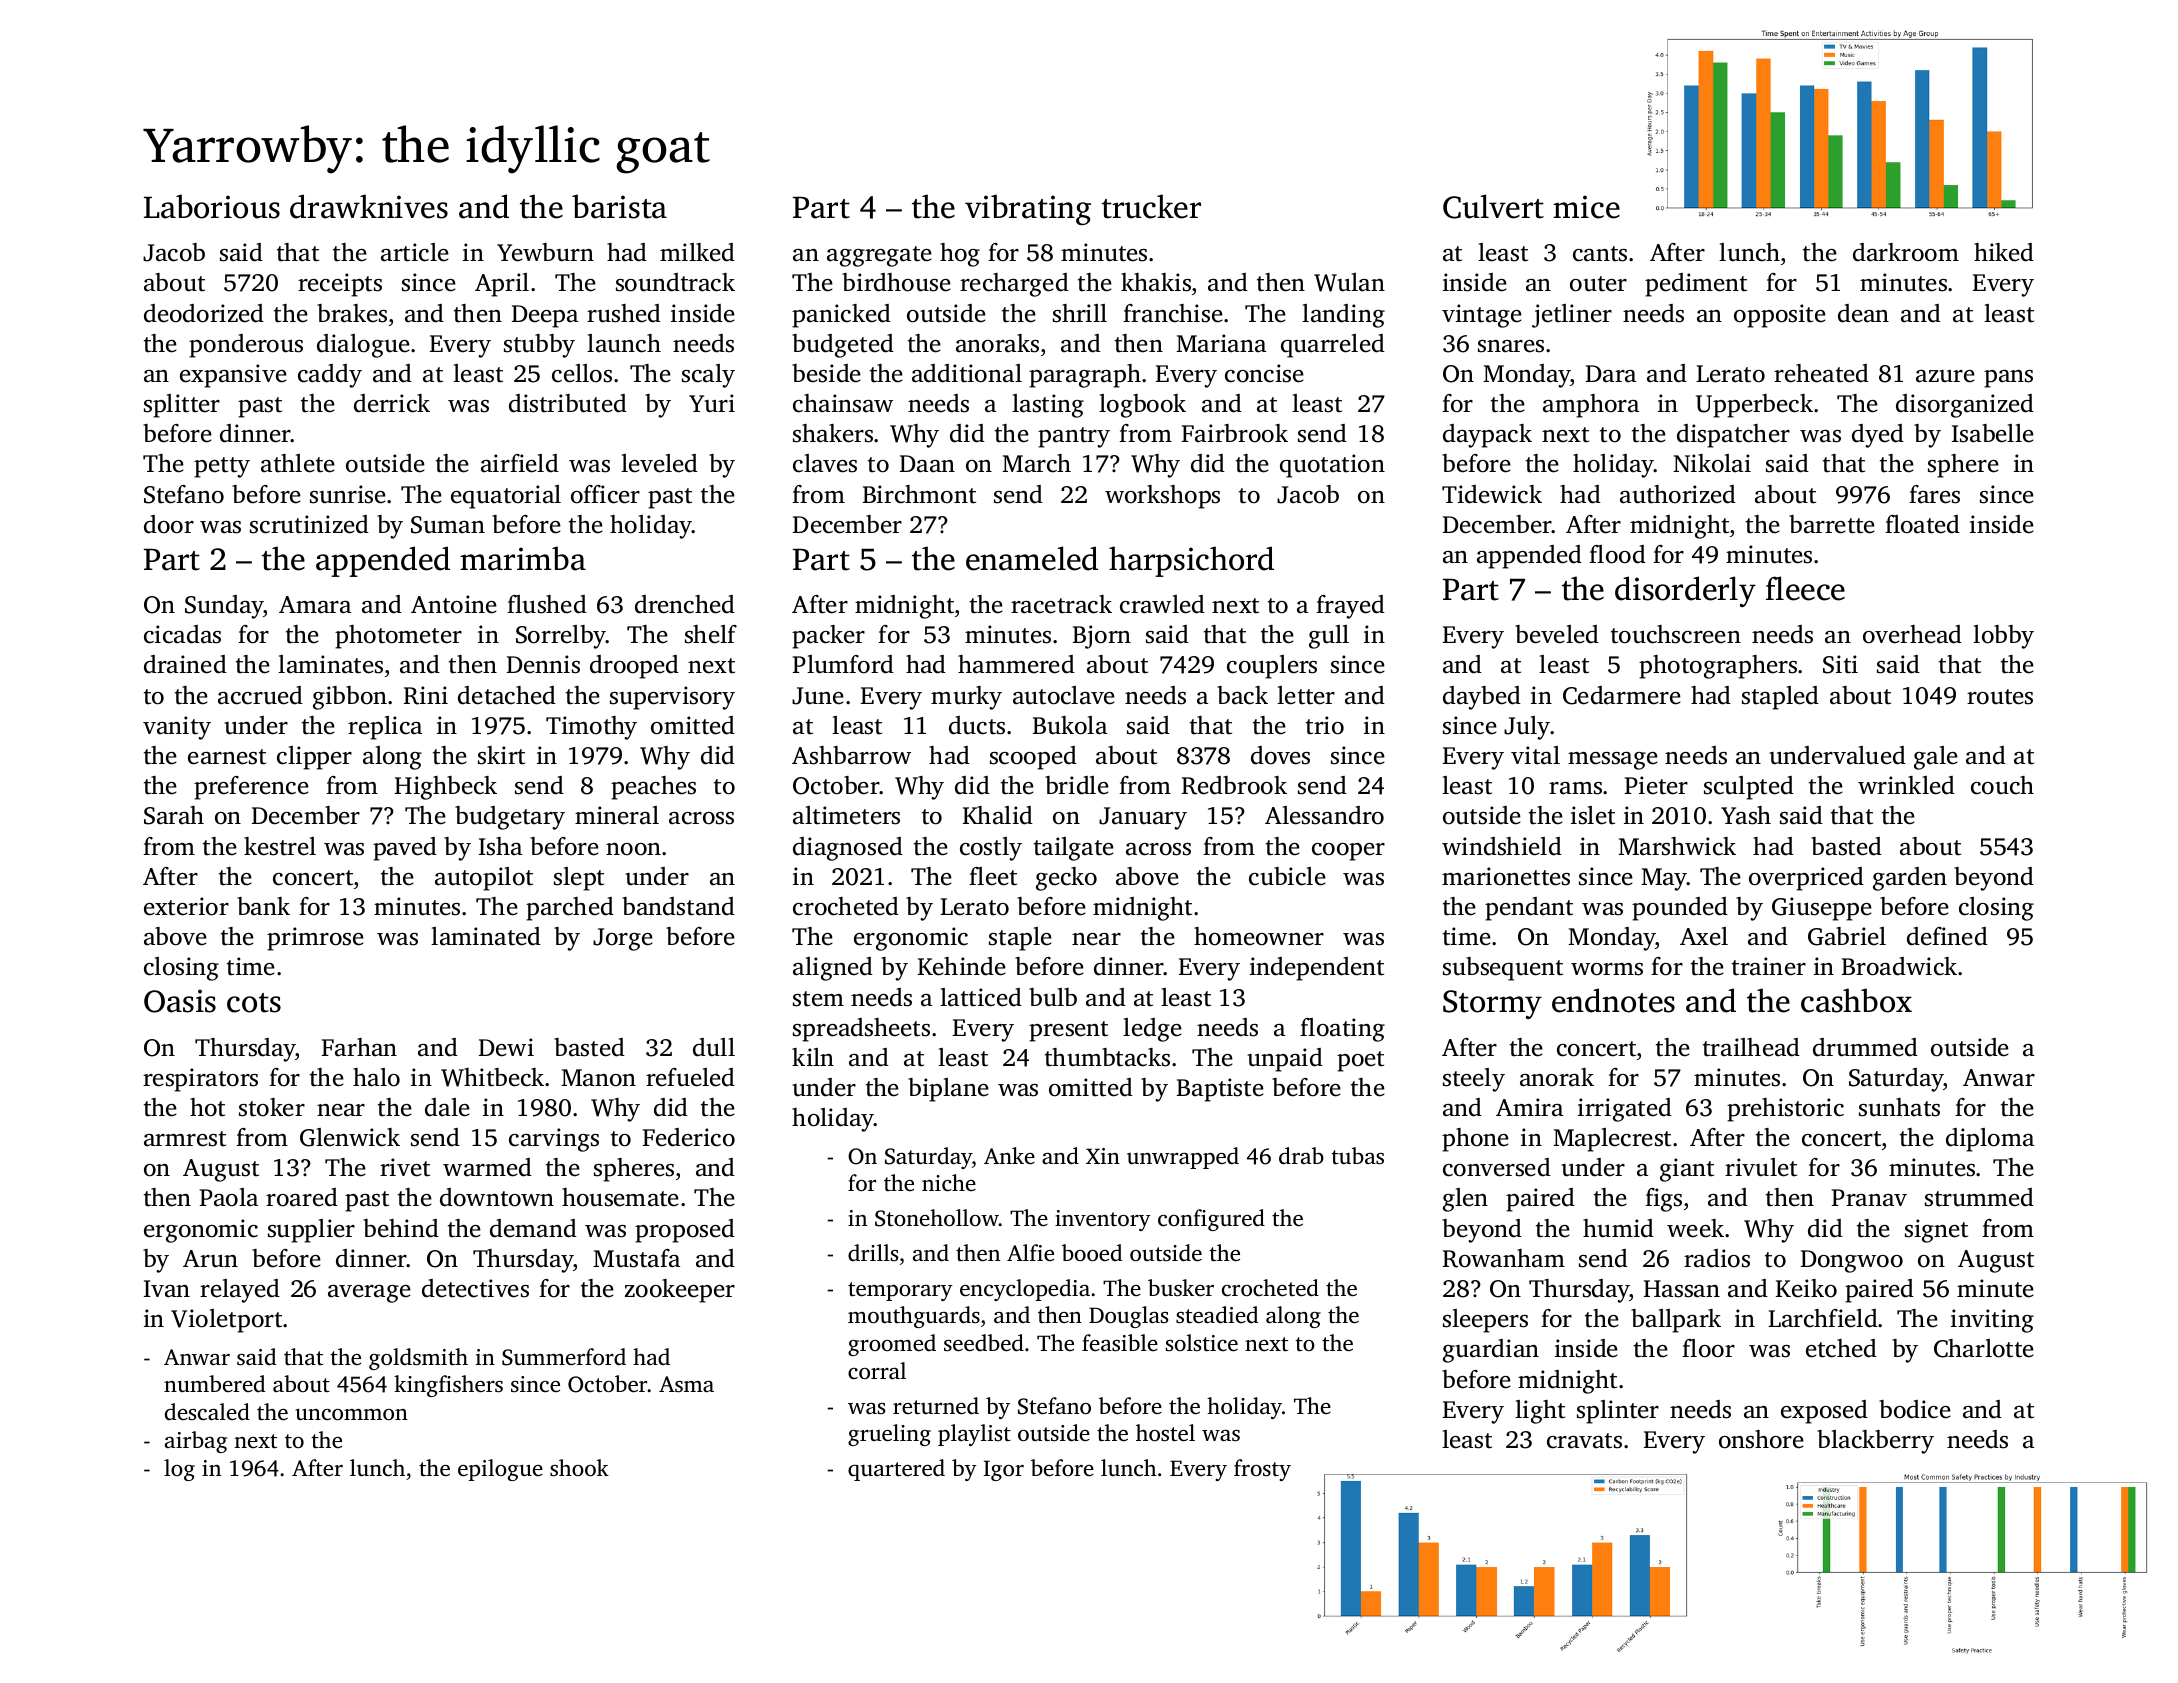  Describe the element at coordinates (1287, 876) in the page. I see `cubicle` at that location.
